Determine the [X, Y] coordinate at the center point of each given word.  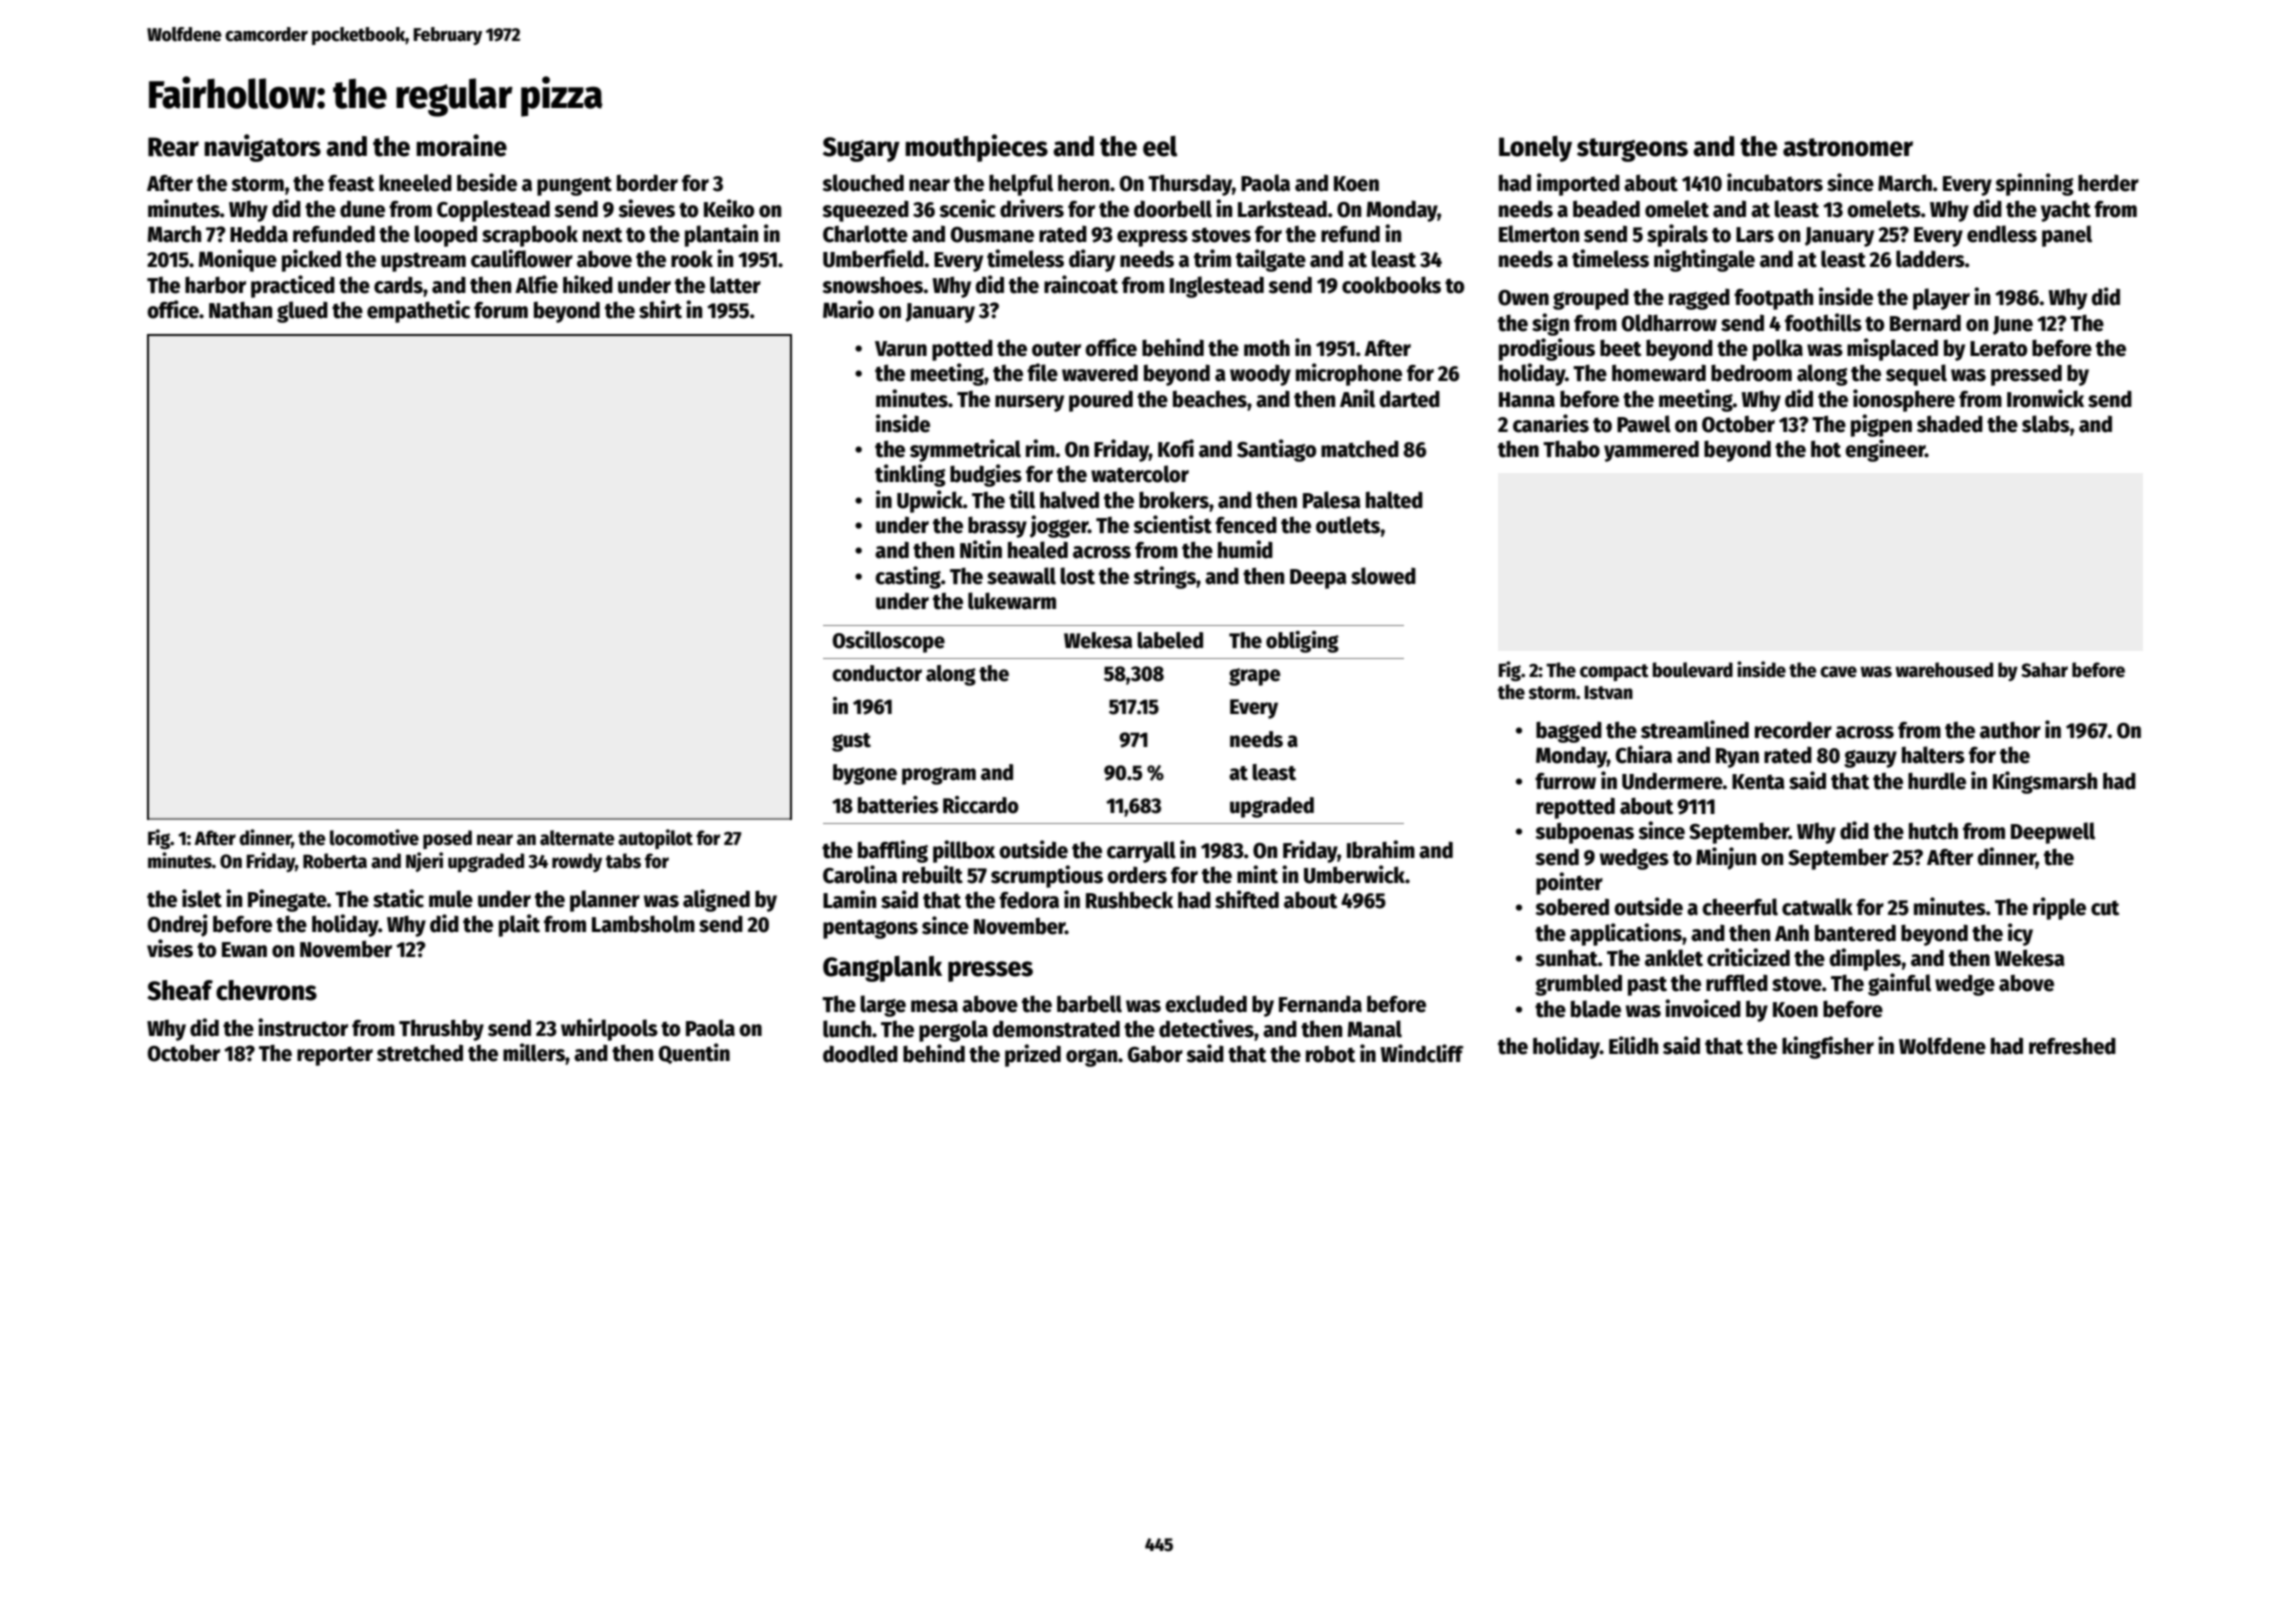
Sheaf [180, 990]
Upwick [930, 501]
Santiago [1276, 450]
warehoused [1944, 670]
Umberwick [1354, 874]
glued [302, 312]
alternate [577, 838]
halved [1069, 500]
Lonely [1535, 149]
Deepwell [2053, 833]
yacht [2066, 211]
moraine [461, 145]
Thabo [1571, 449]
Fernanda [1320, 1004]
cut [2105, 908]
